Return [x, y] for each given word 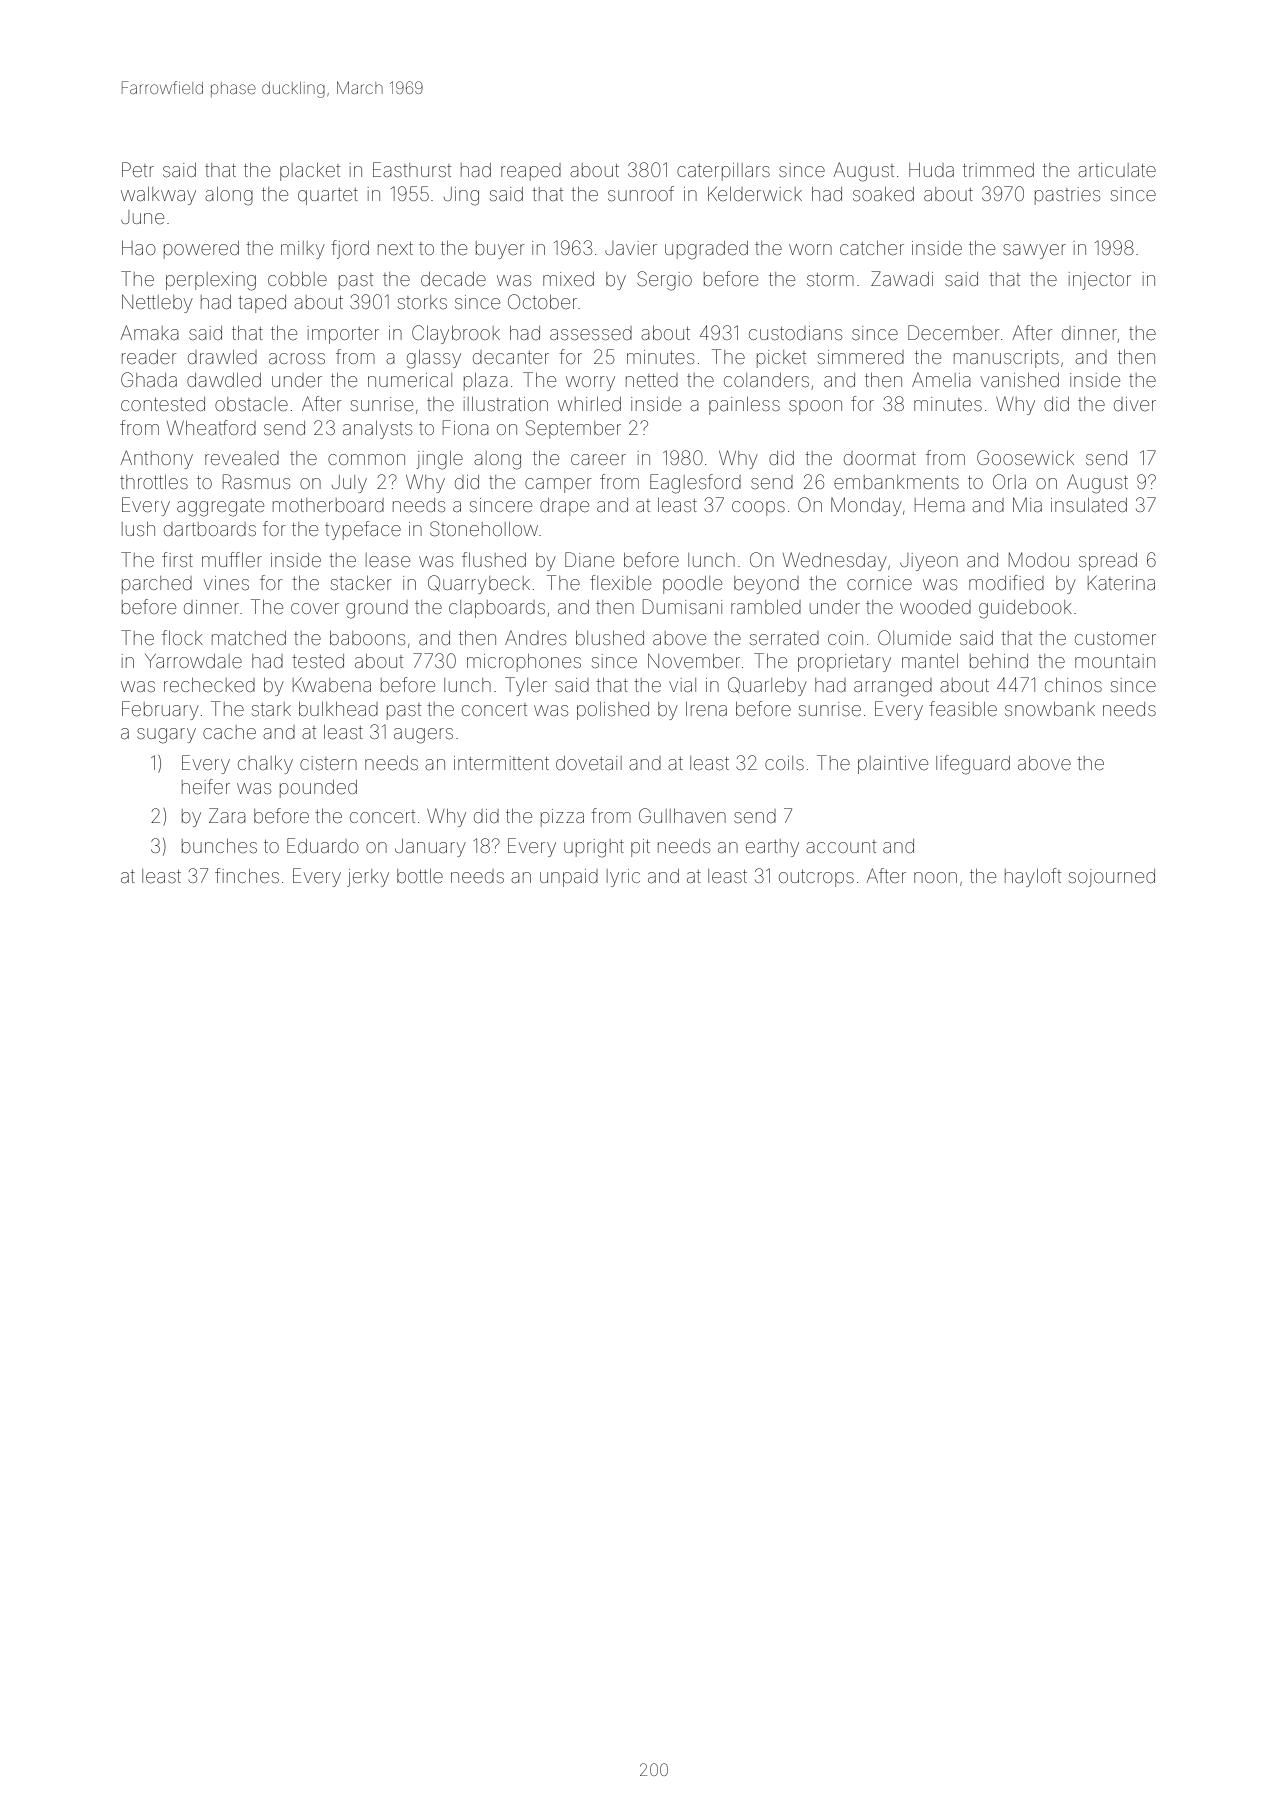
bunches [219, 846]
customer [1115, 638]
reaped [531, 172]
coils [784, 763]
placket [310, 172]
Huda [931, 170]
